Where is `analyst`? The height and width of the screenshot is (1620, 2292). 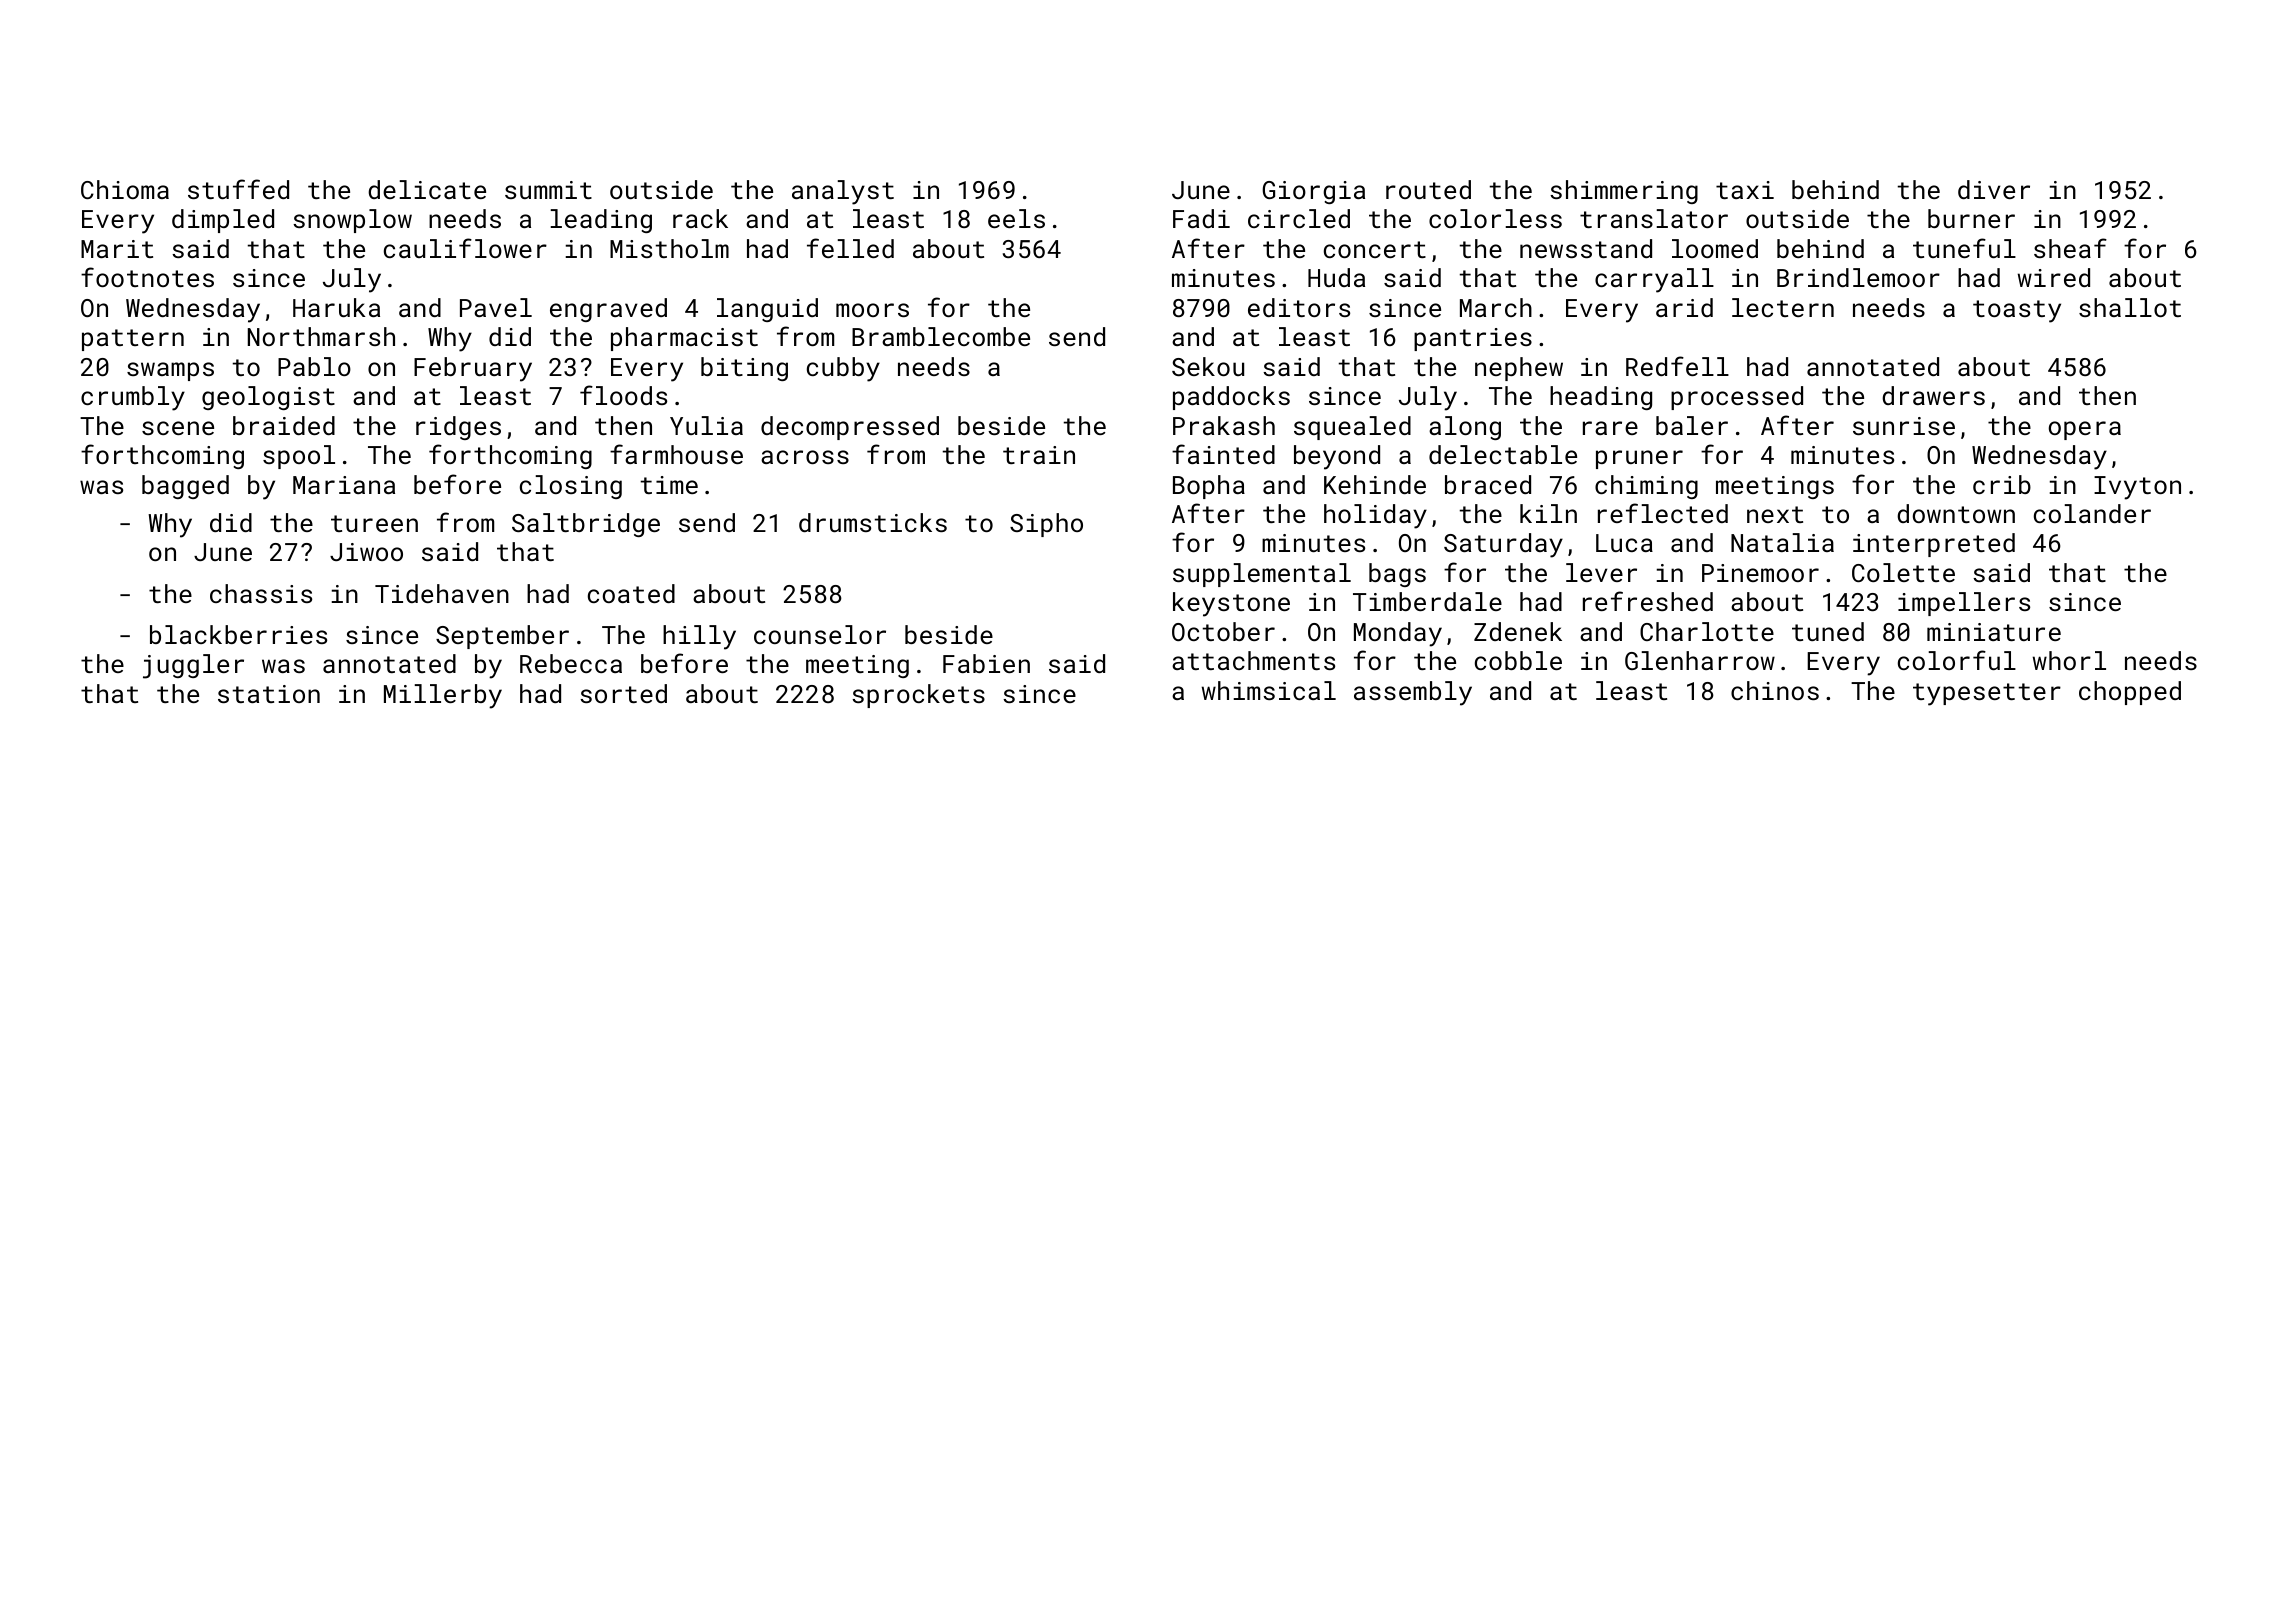
analyst is located at coordinates (843, 192).
